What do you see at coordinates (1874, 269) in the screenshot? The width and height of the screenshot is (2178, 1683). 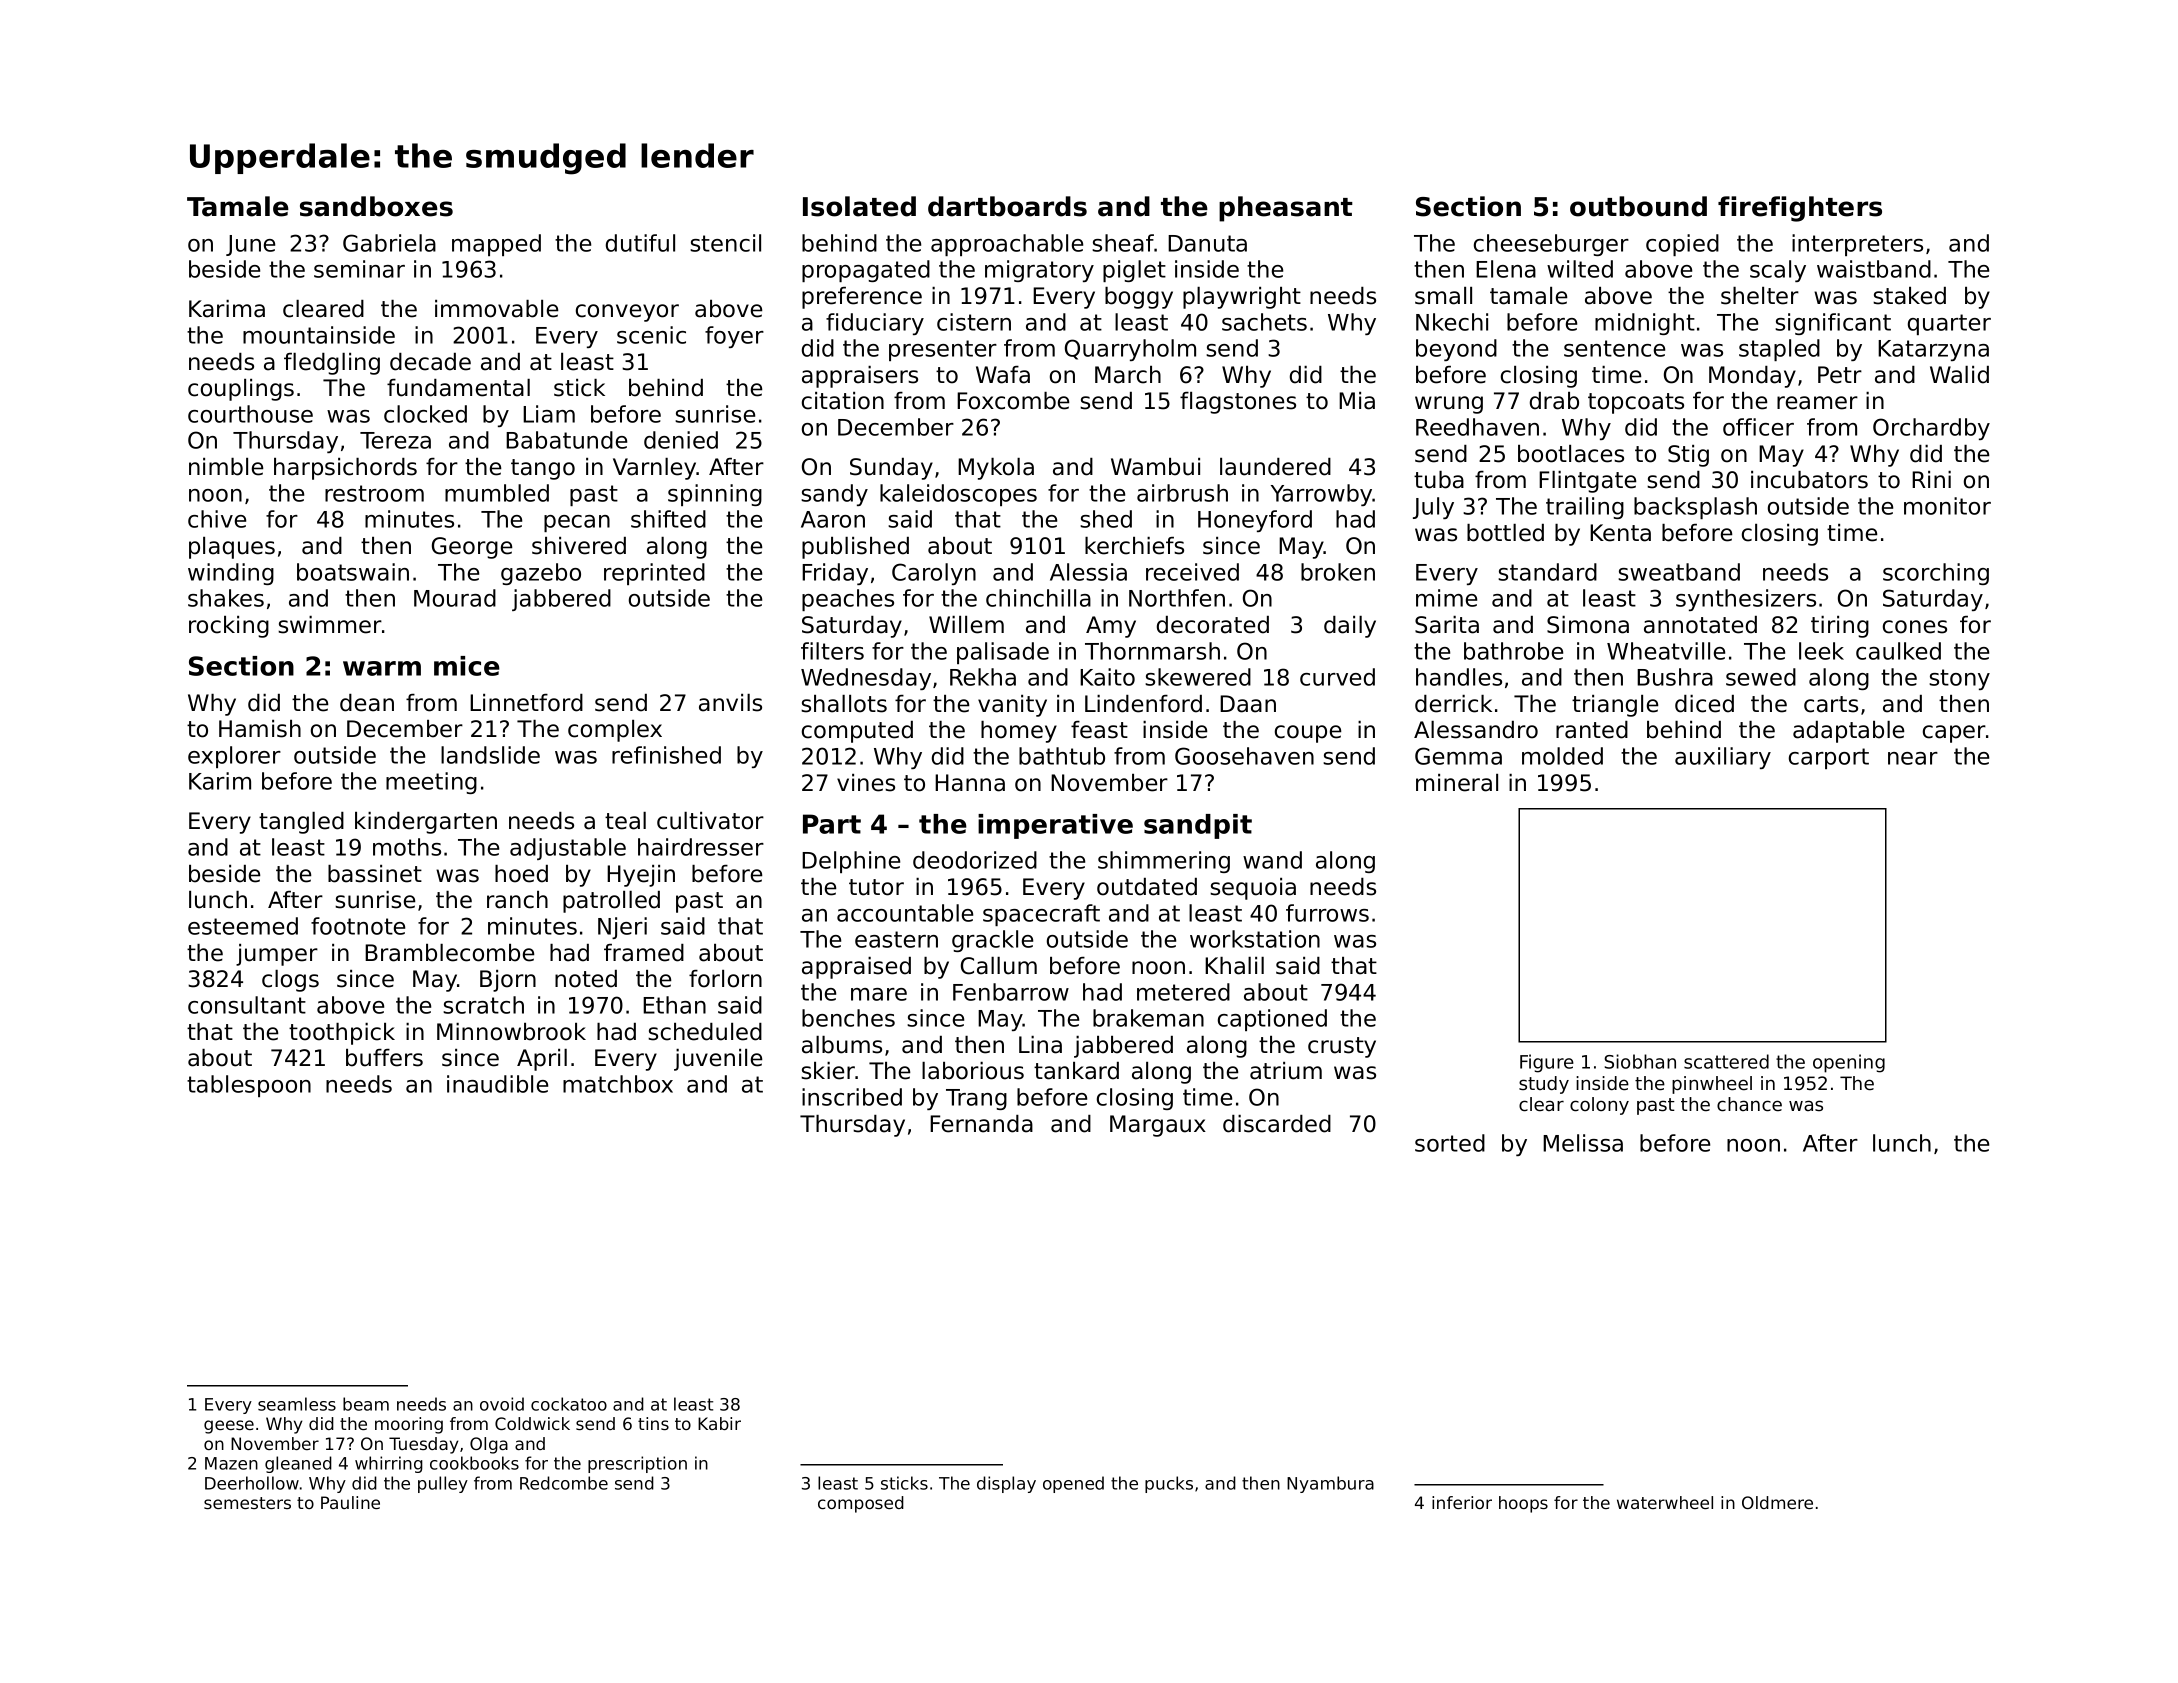 I see `waistband` at bounding box center [1874, 269].
